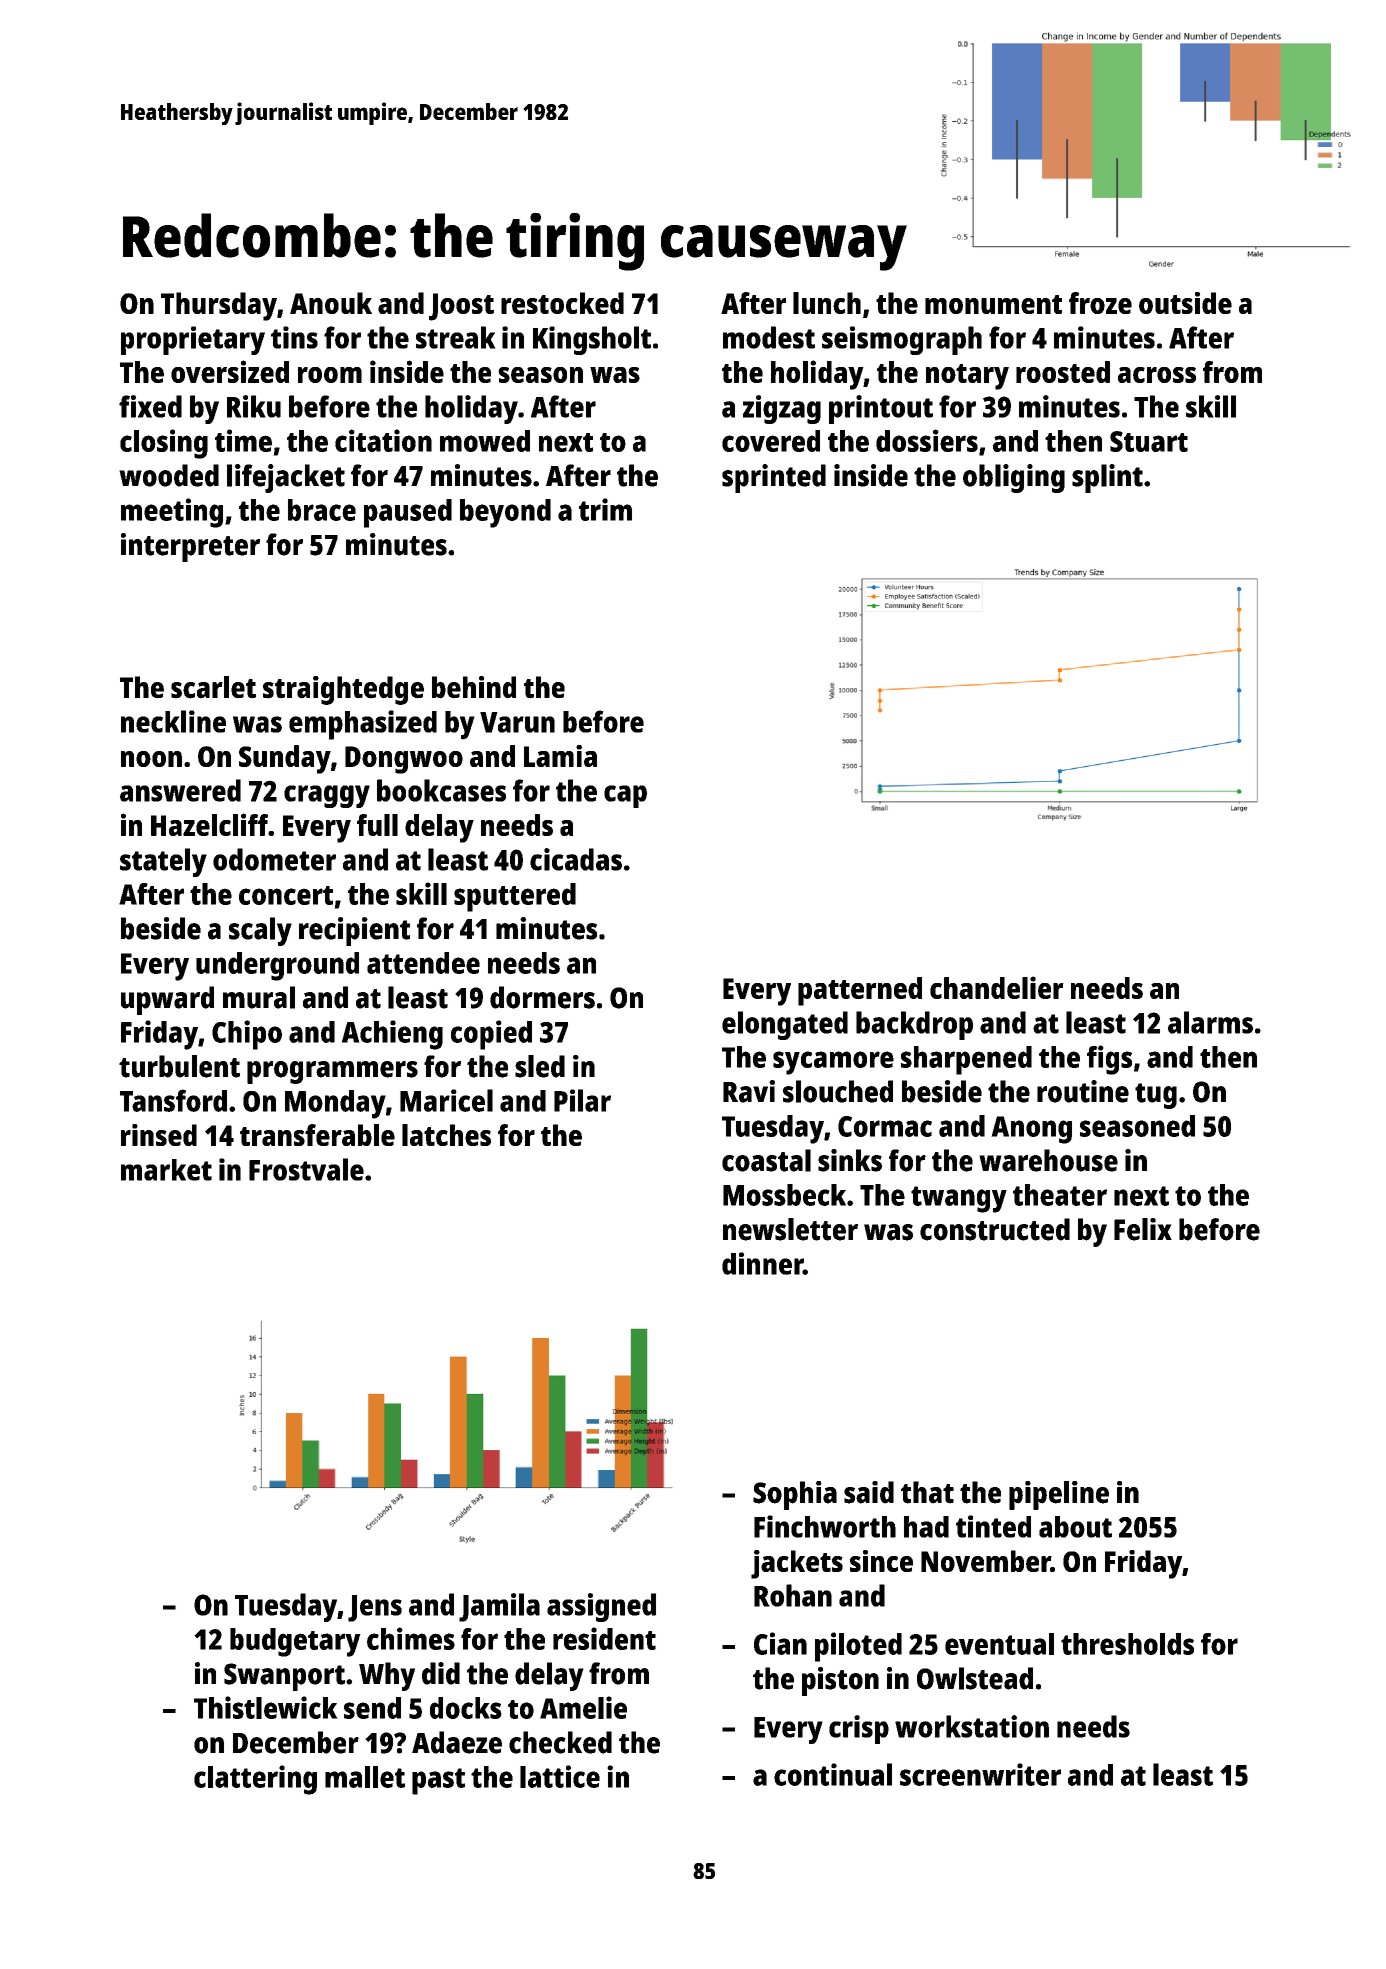 The image size is (1386, 1969). I want to click on alarms, so click(1210, 1022).
